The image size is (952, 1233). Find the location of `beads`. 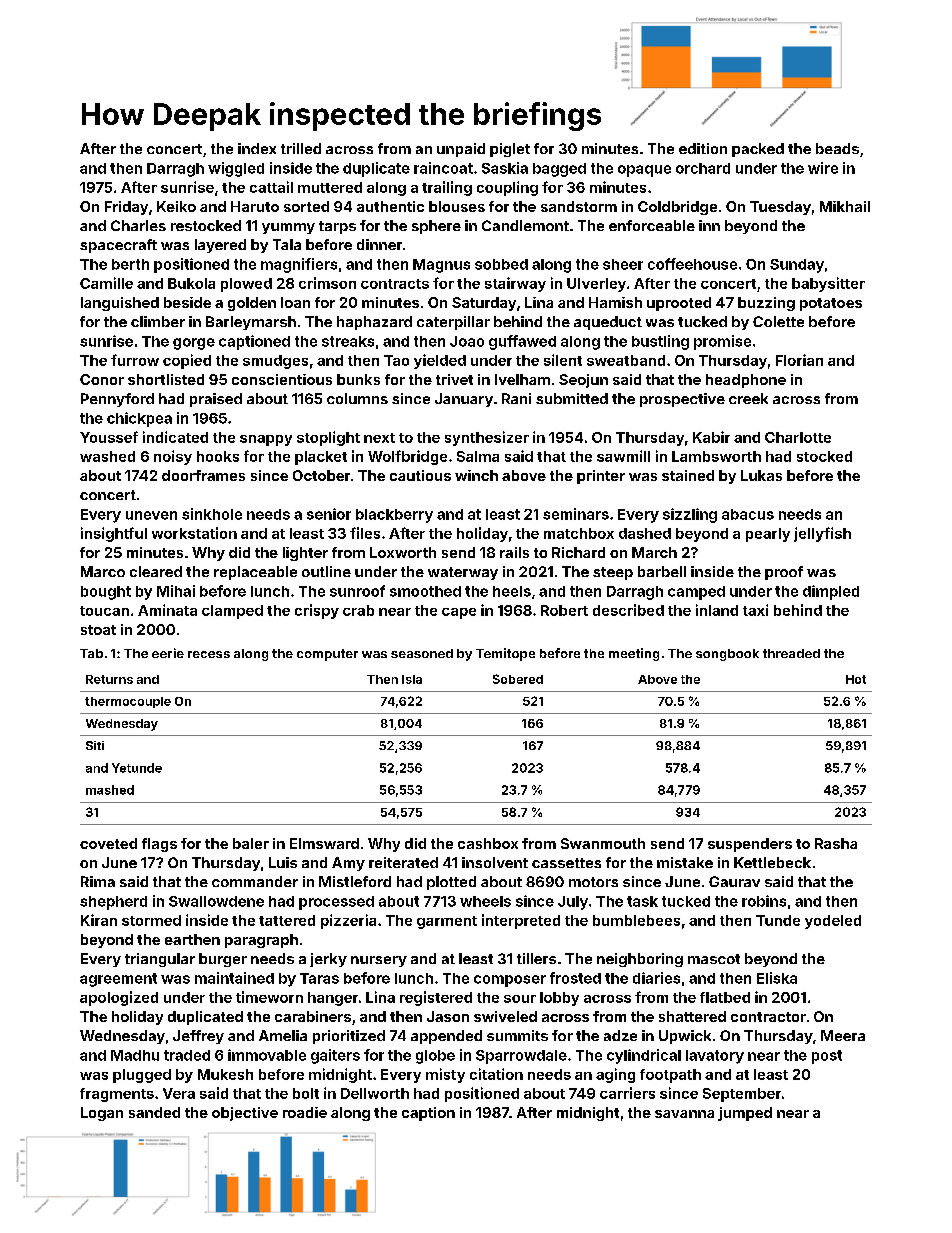

beads is located at coordinates (837, 148).
